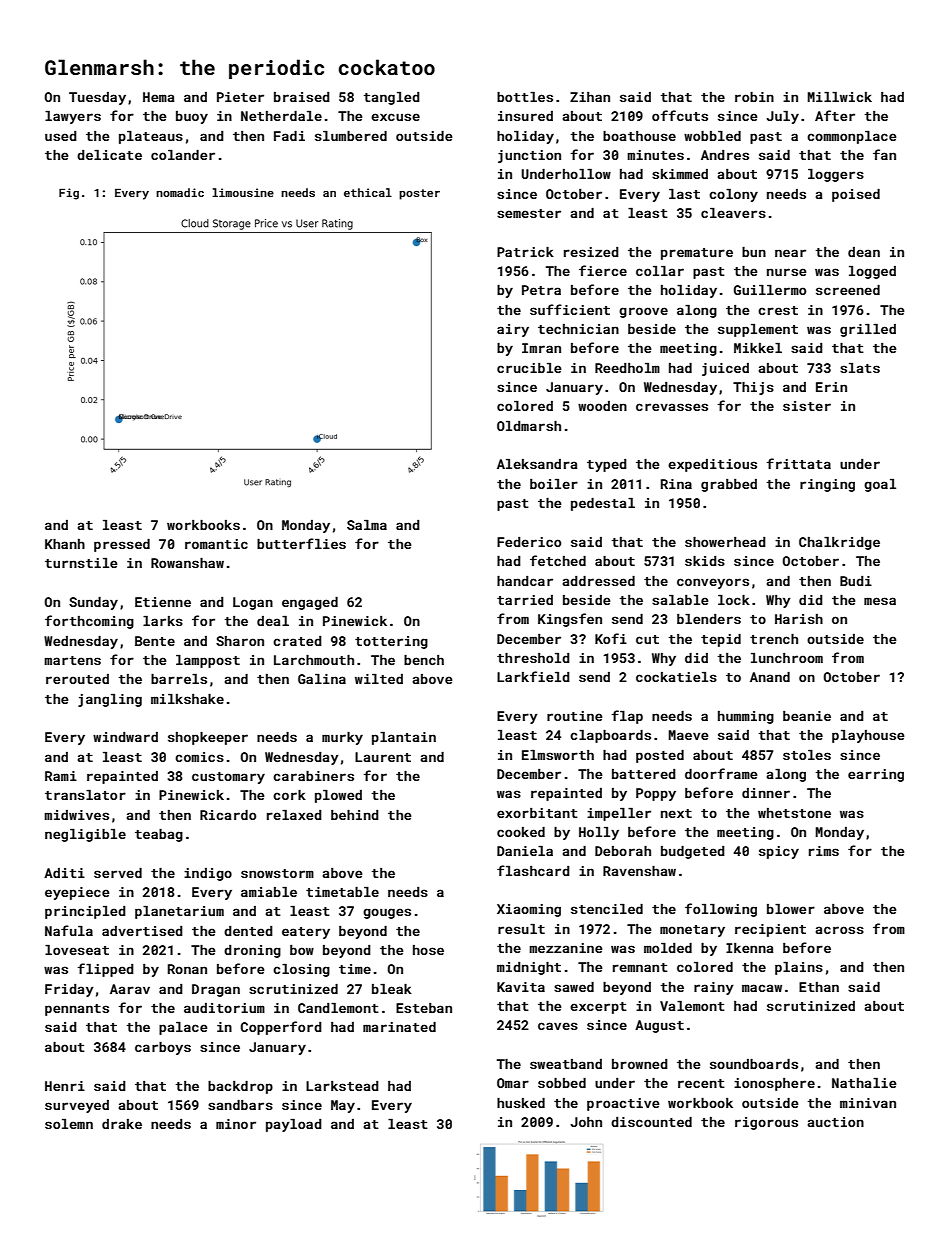  Describe the element at coordinates (294, 1125) in the page. I see `payload` at that location.
